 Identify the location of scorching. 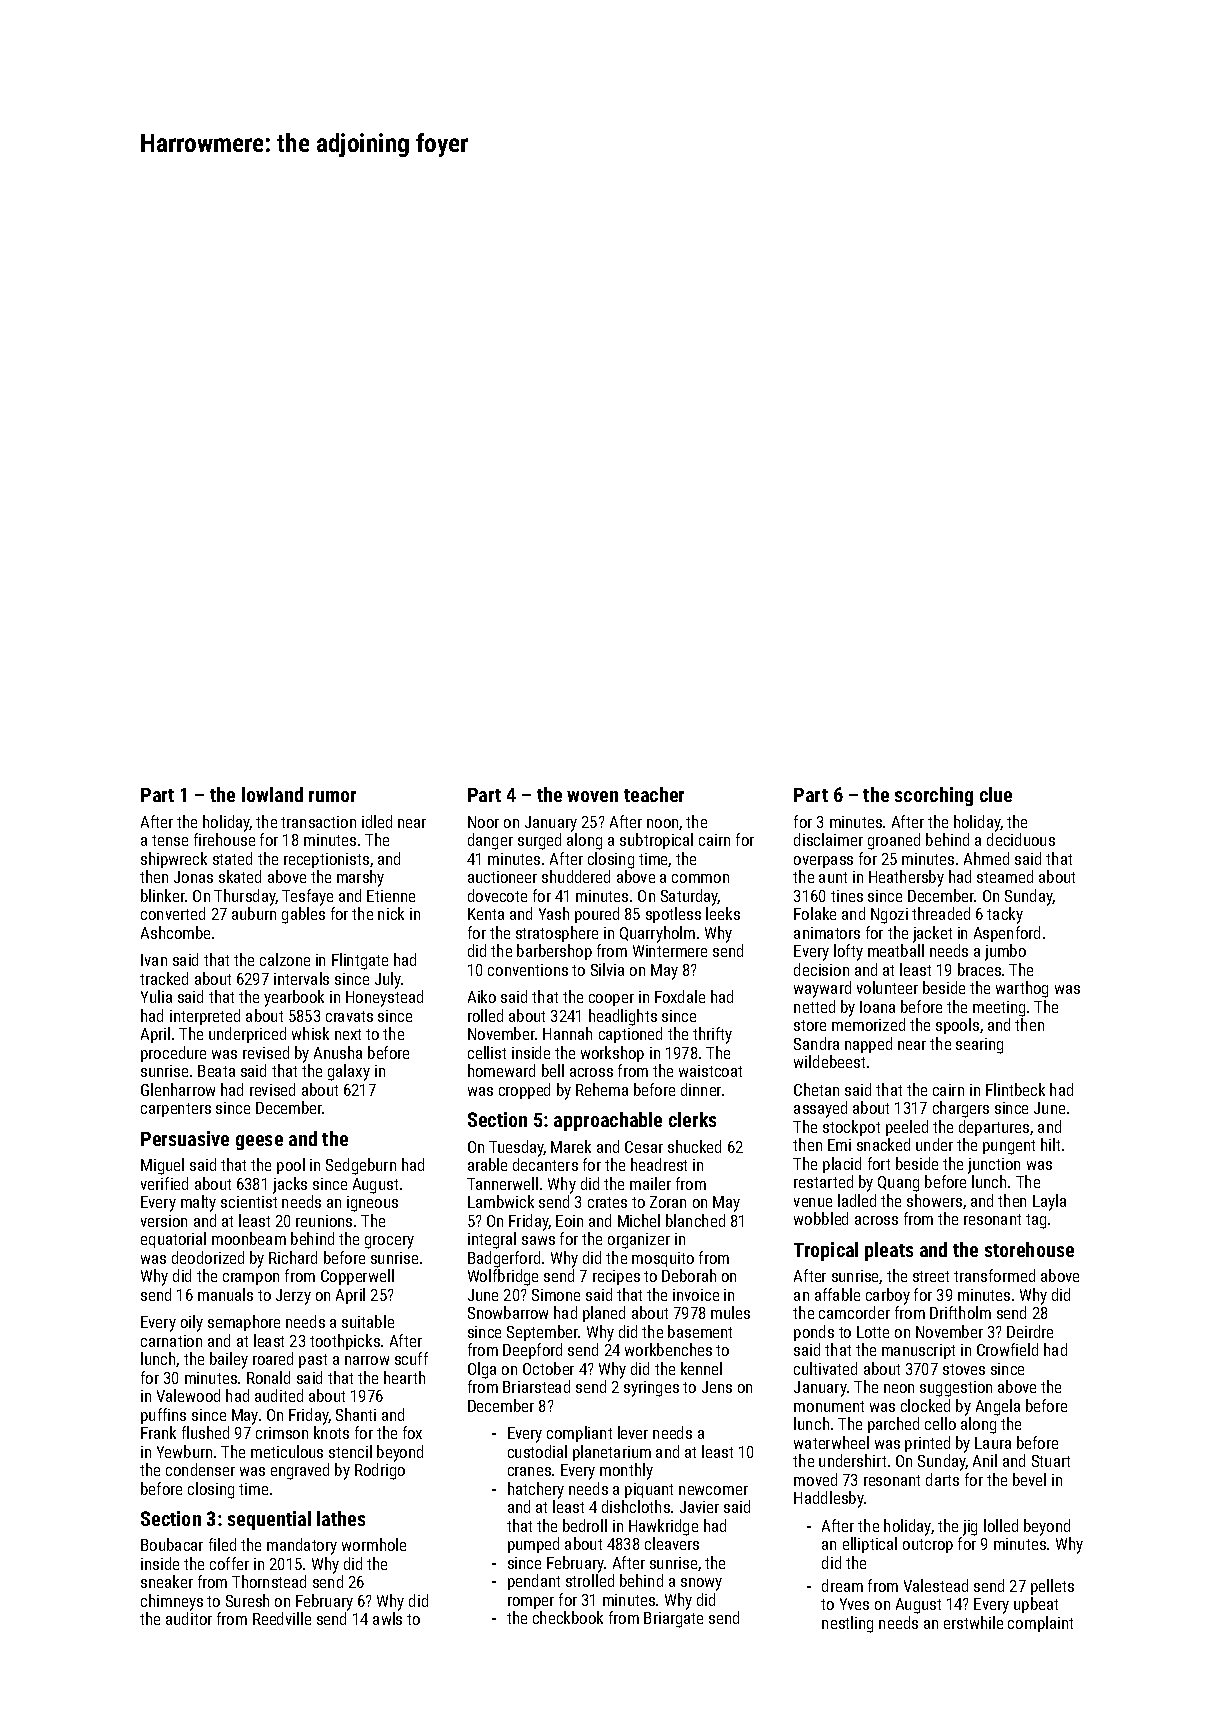
(934, 796).
